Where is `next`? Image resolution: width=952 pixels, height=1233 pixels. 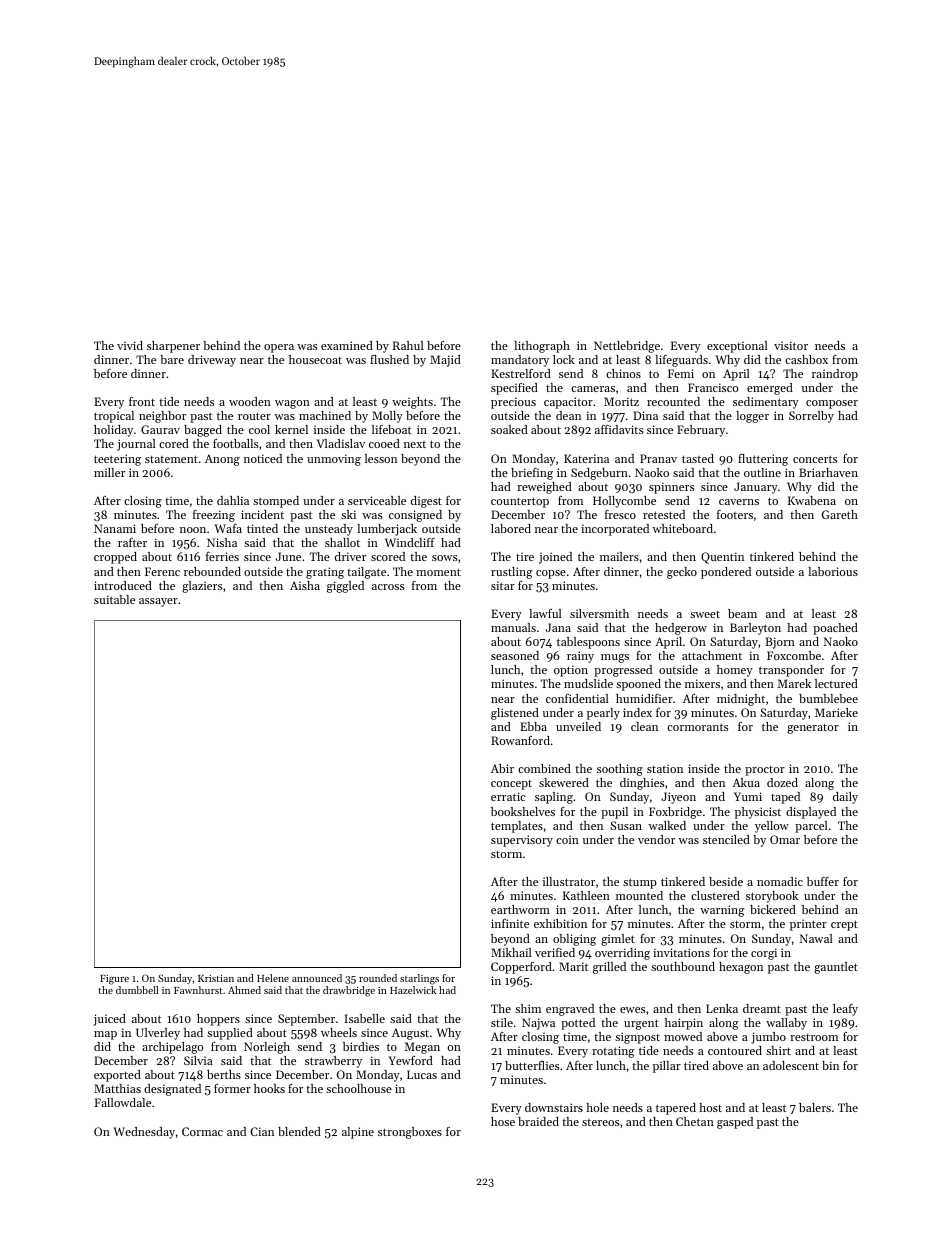
next is located at coordinates (415, 444).
